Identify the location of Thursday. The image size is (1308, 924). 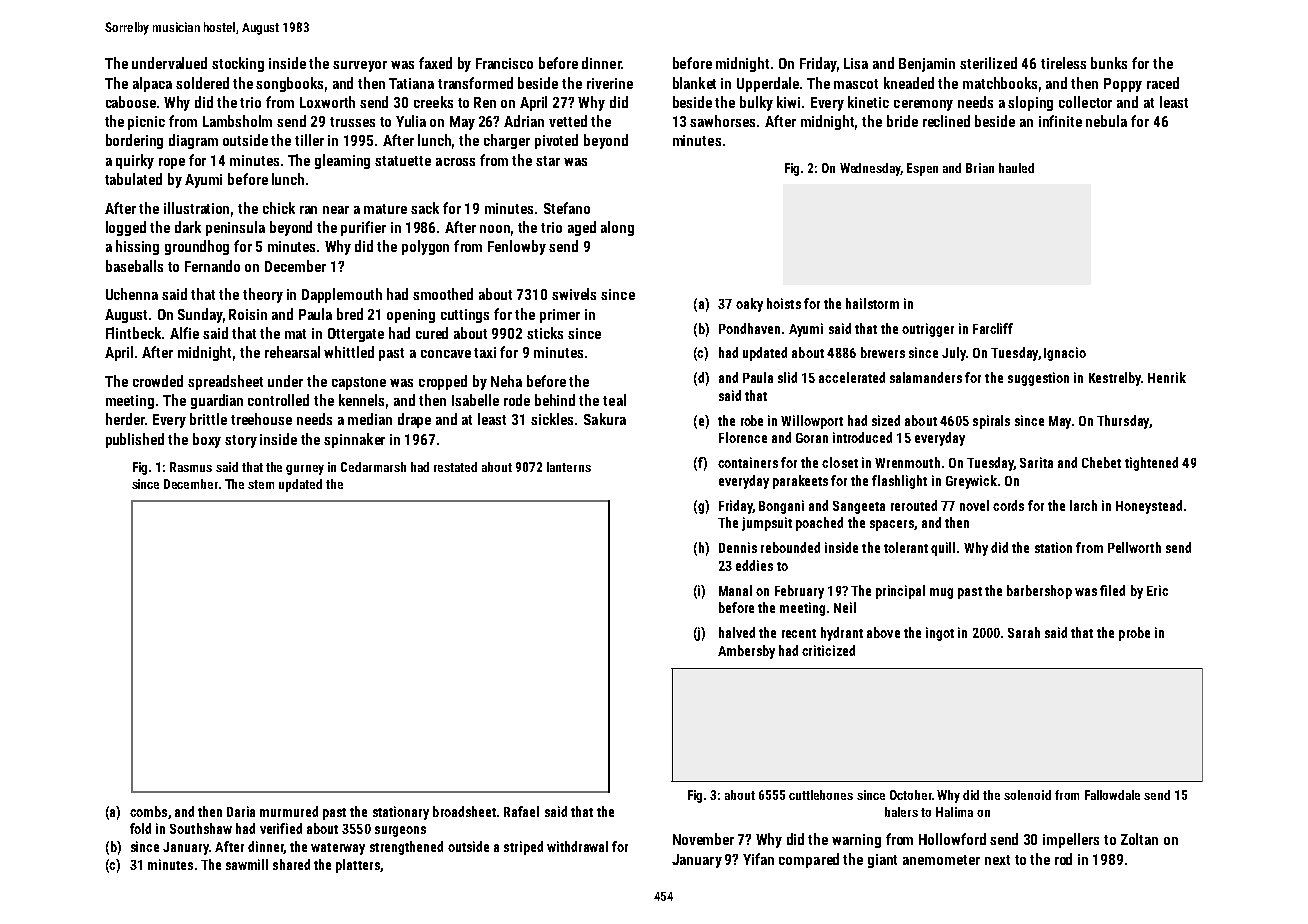
(1123, 422).
